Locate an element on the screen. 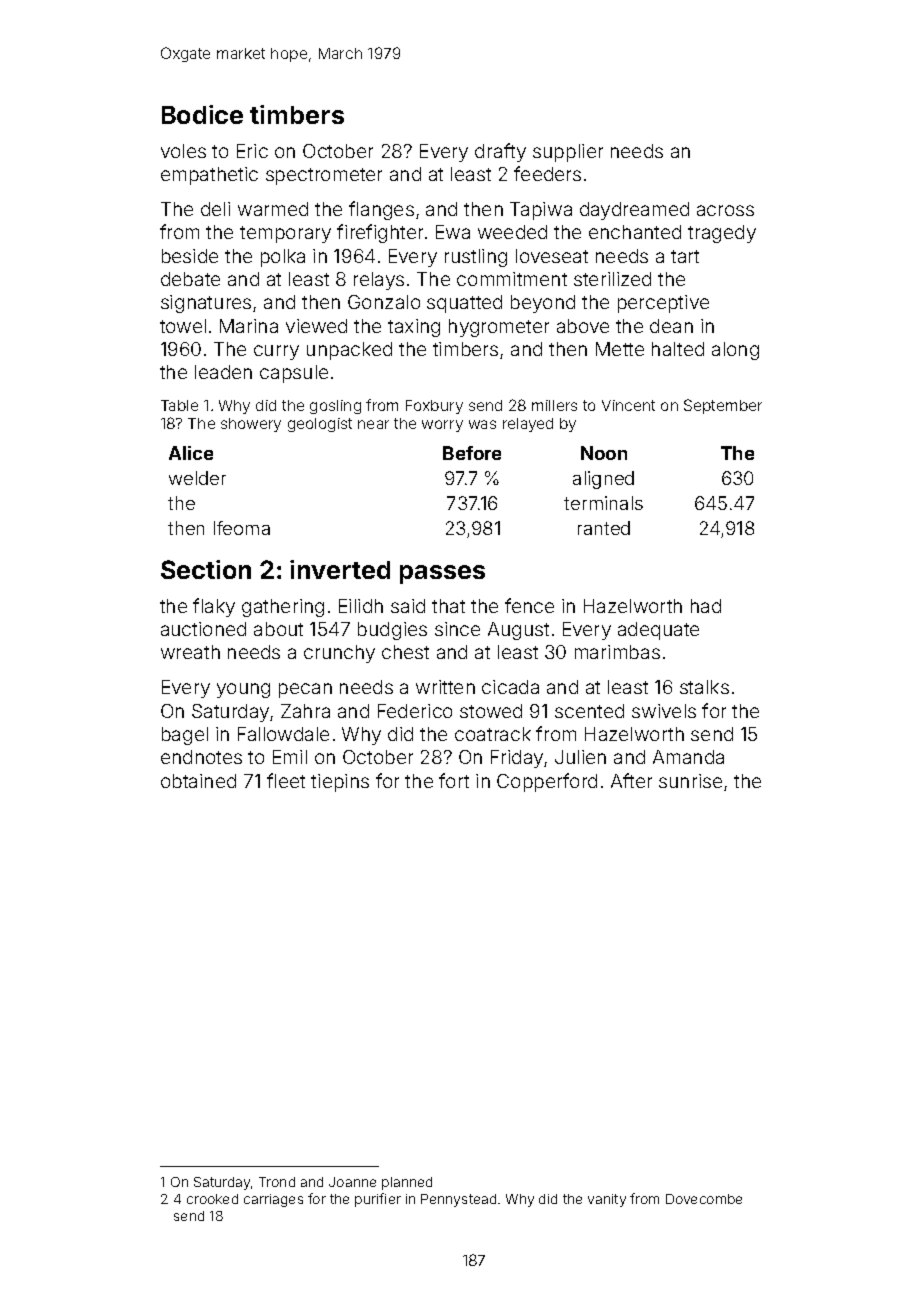 This screenshot has height=1311, width=924. Copperford is located at coordinates (547, 782).
